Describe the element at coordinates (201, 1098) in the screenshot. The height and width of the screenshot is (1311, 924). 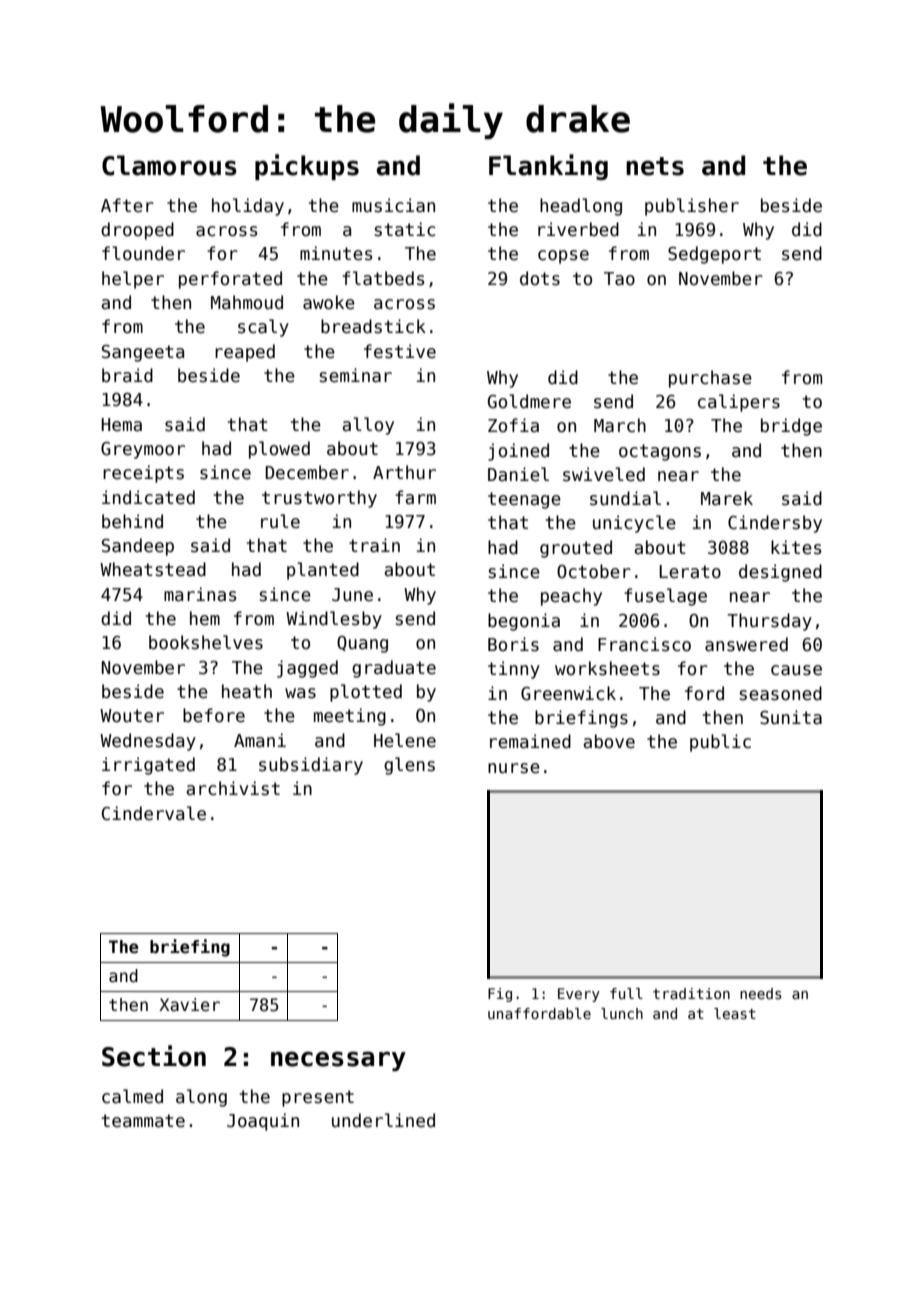
I see `along` at that location.
